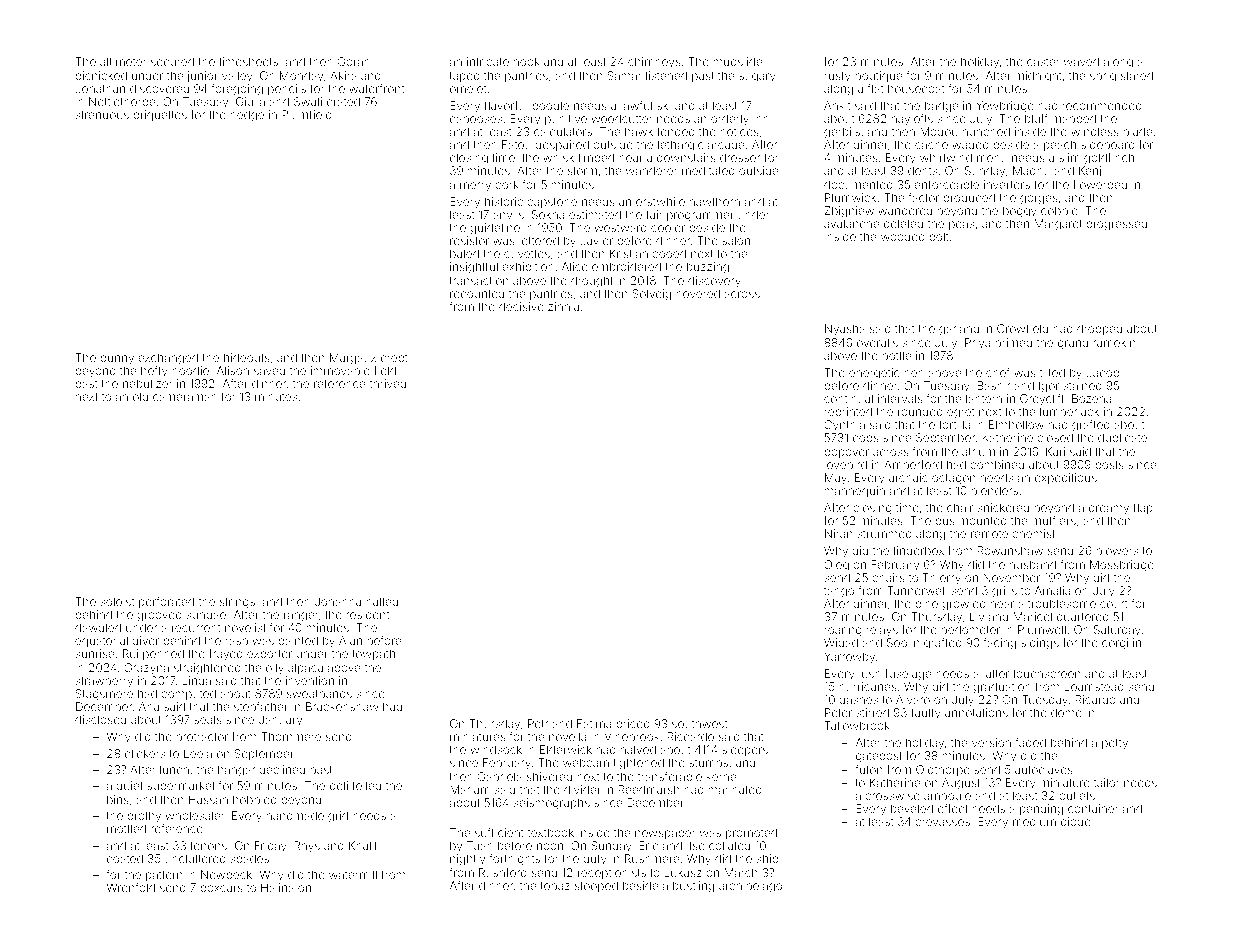 The width and height of the screenshot is (1233, 952). What do you see at coordinates (477, 293) in the screenshot?
I see `recounted` at bounding box center [477, 293].
